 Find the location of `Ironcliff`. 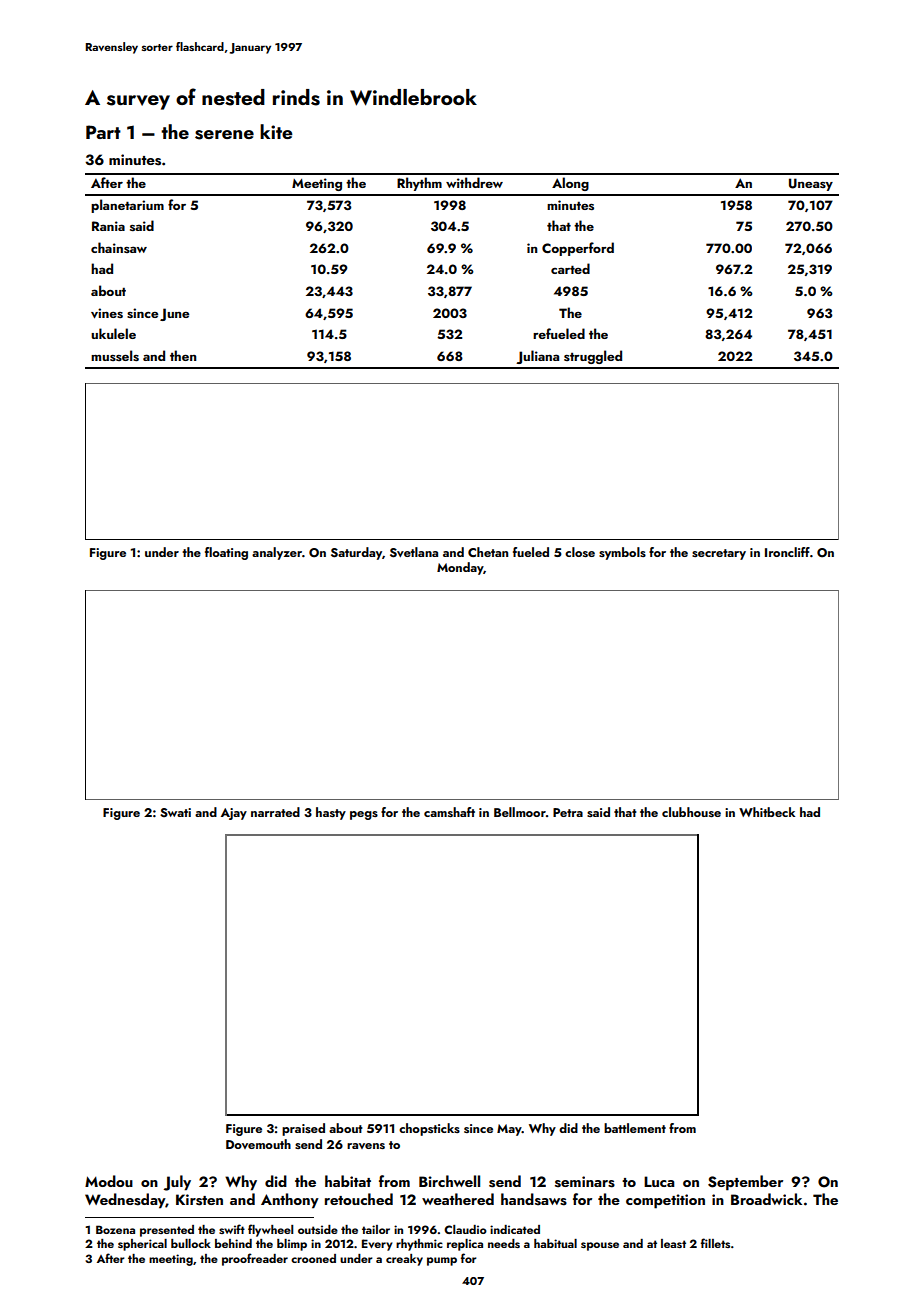

Ironcliff is located at coordinates (787, 552).
